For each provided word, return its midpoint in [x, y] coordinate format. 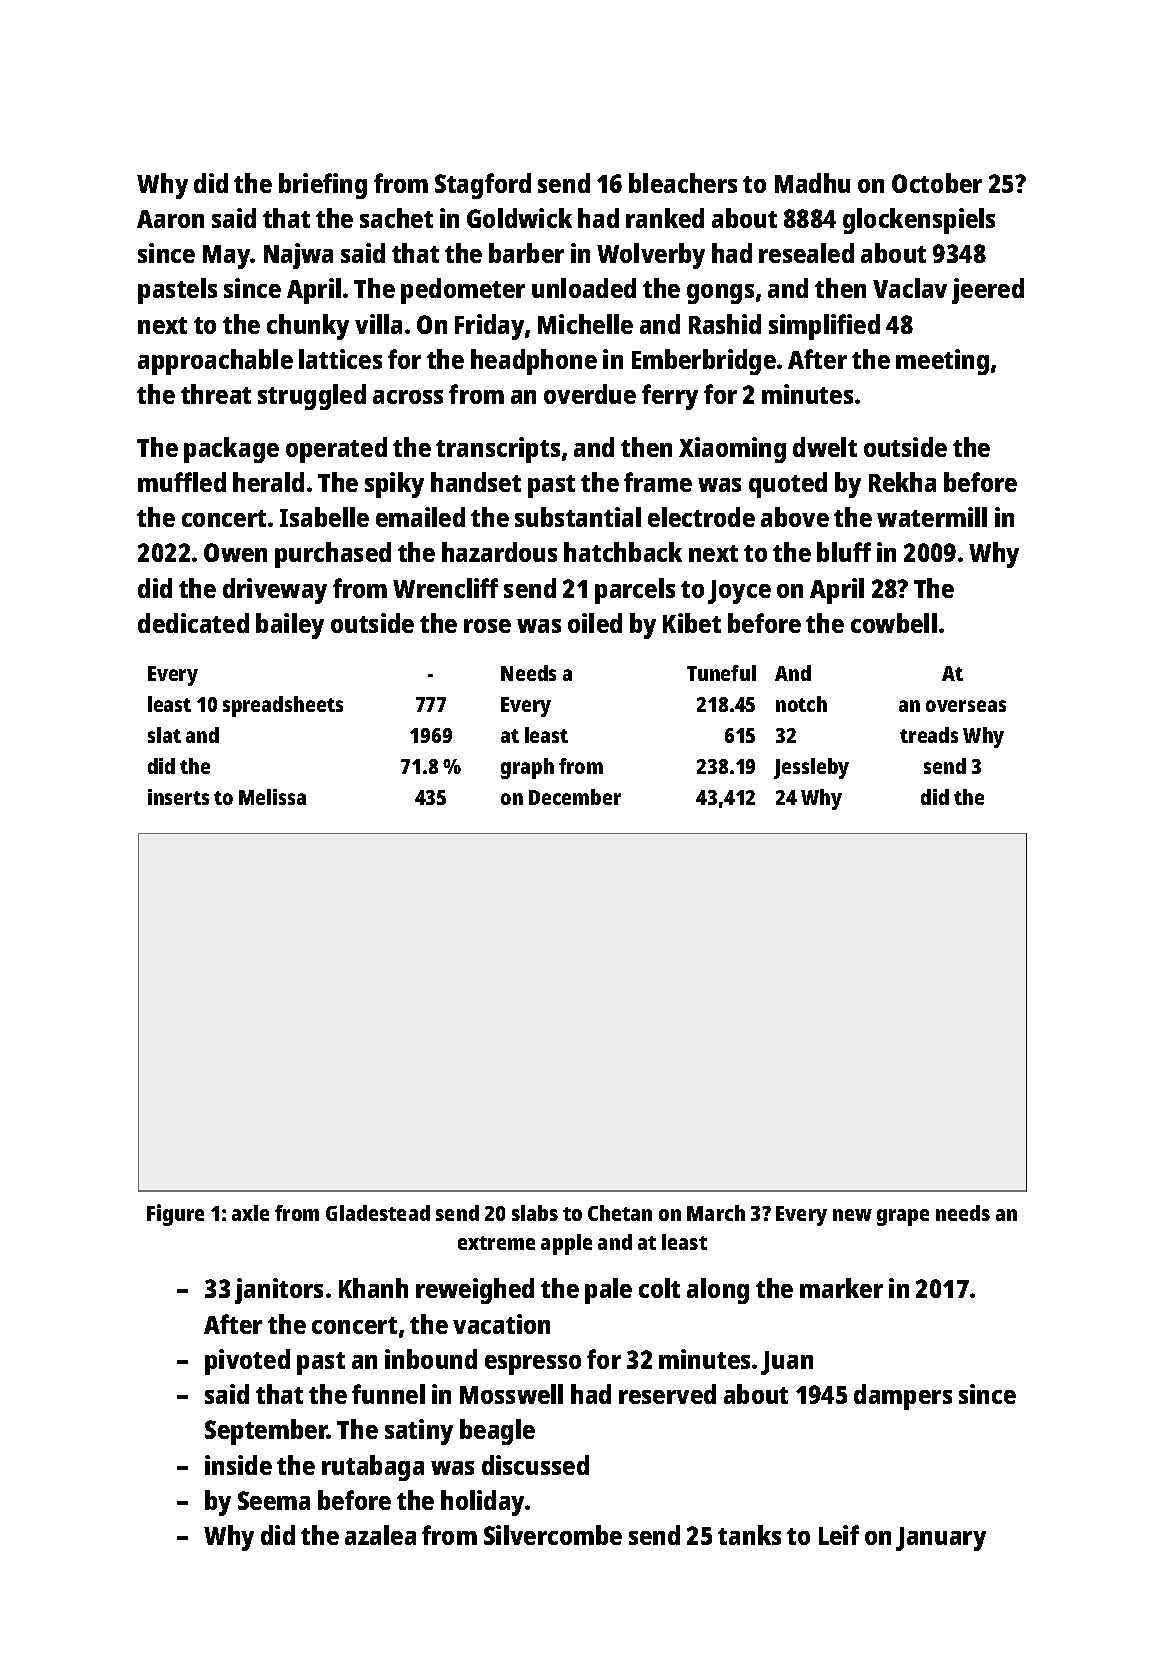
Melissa [272, 797]
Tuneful [721, 673]
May [227, 257]
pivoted [247, 1362]
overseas [966, 706]
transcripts [498, 450]
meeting [942, 362]
